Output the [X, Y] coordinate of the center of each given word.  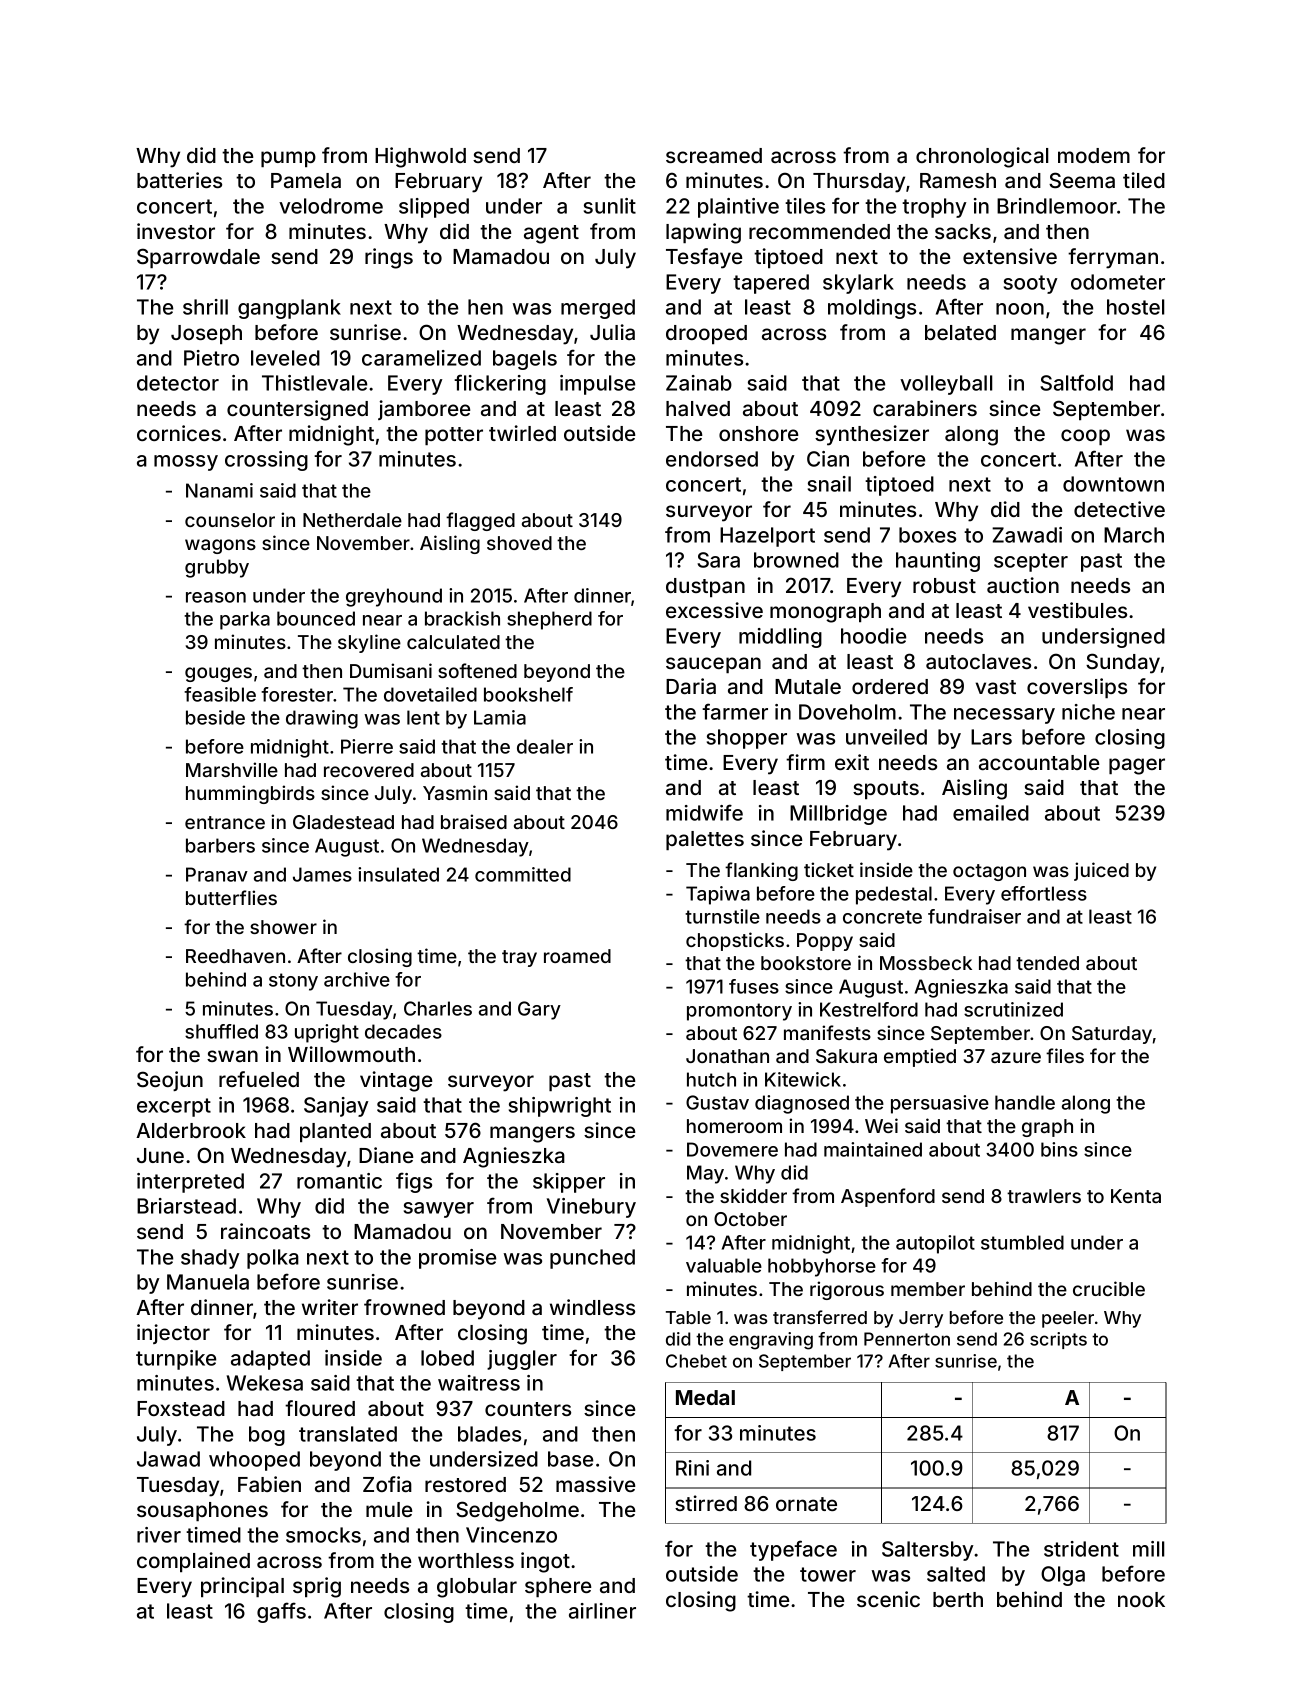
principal [242, 1587]
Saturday [1112, 1035]
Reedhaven [235, 956]
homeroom [734, 1126]
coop [1085, 437]
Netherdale [352, 520]
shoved [519, 543]
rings [389, 258]
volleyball [946, 385]
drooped [706, 334]
